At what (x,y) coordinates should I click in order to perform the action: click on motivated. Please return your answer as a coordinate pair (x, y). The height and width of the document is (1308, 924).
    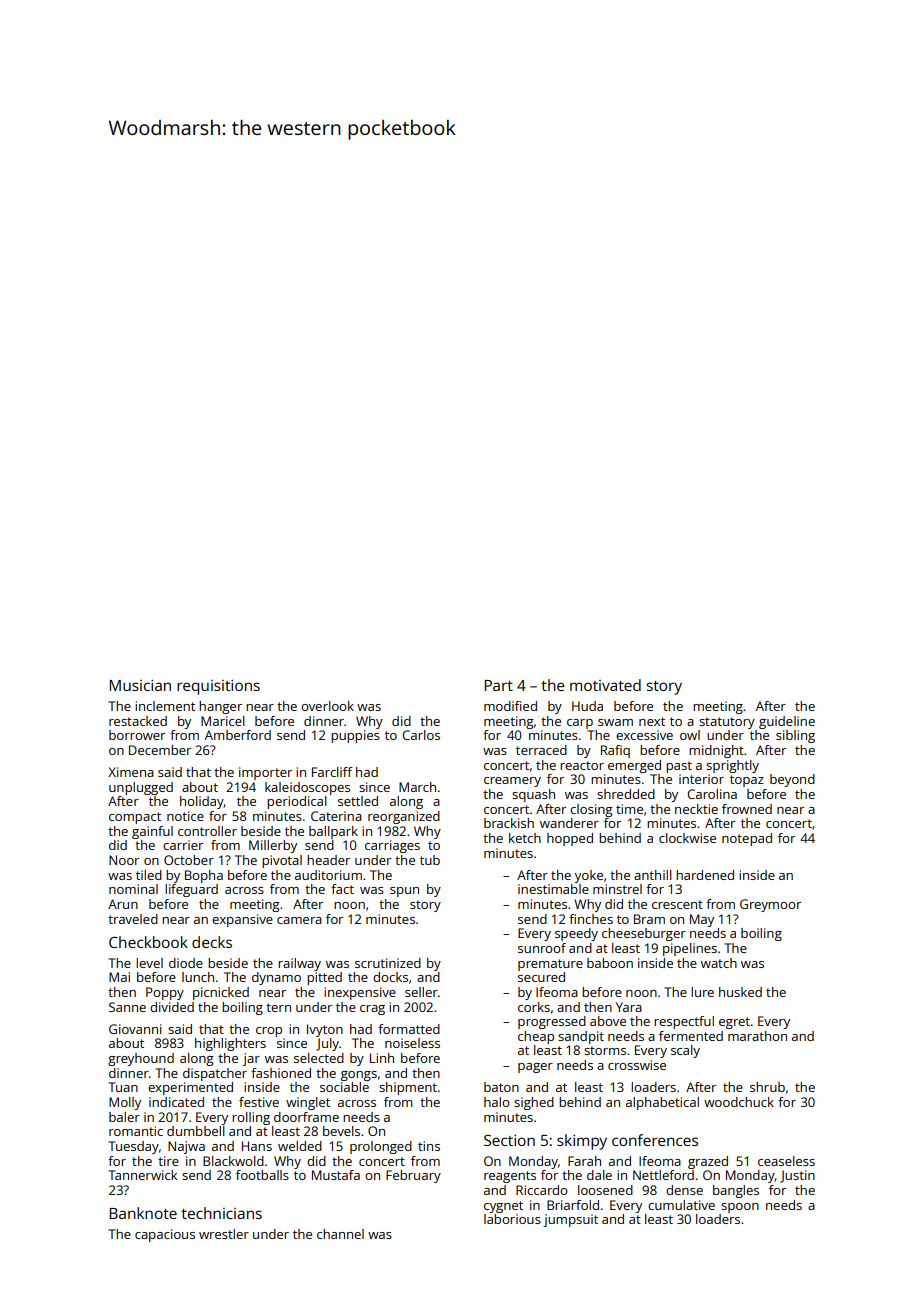
    Looking at the image, I should click on (605, 685).
